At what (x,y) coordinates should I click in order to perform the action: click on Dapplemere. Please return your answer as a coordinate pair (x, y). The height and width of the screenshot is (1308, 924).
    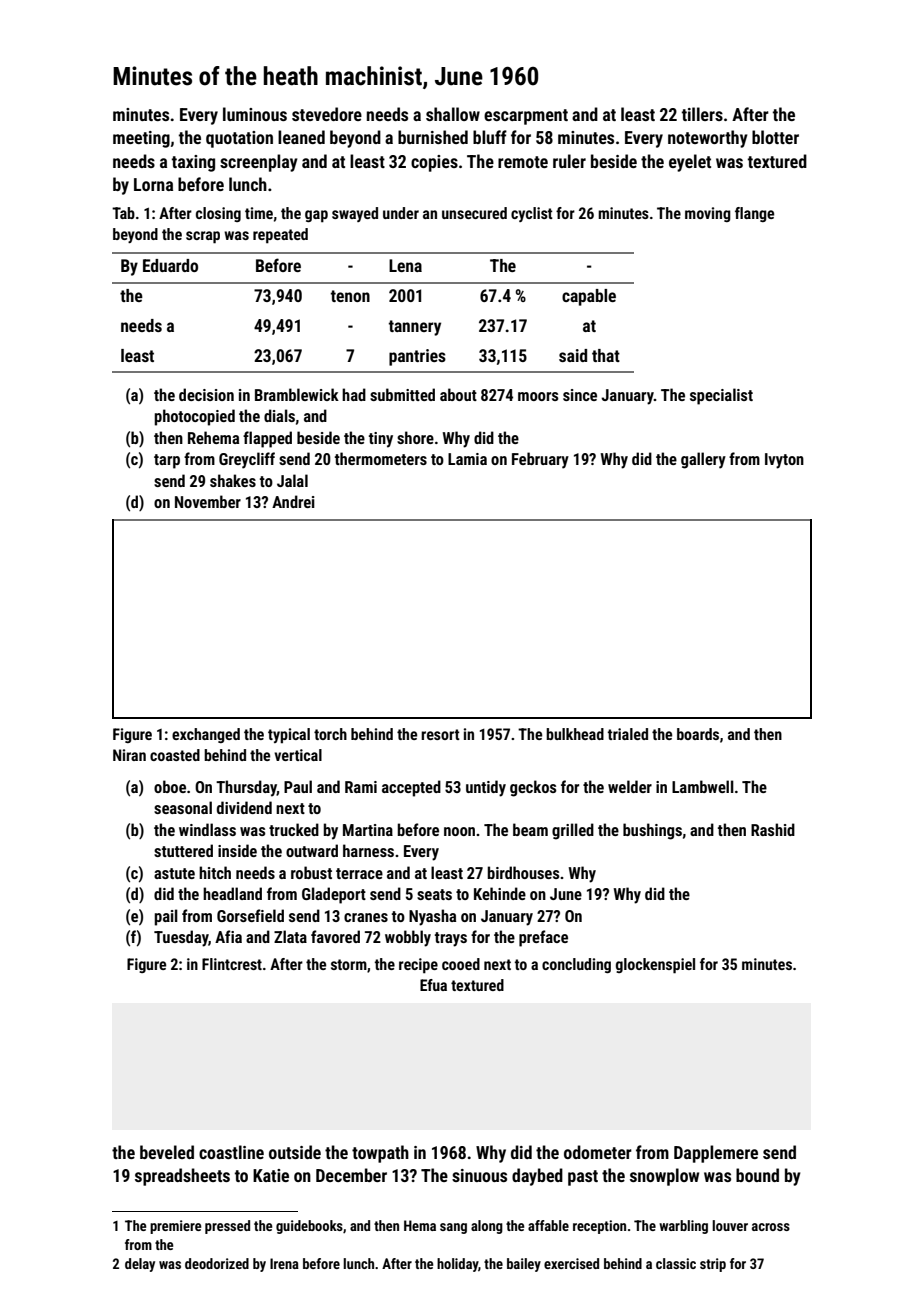
    Looking at the image, I should click on (716, 1154).
